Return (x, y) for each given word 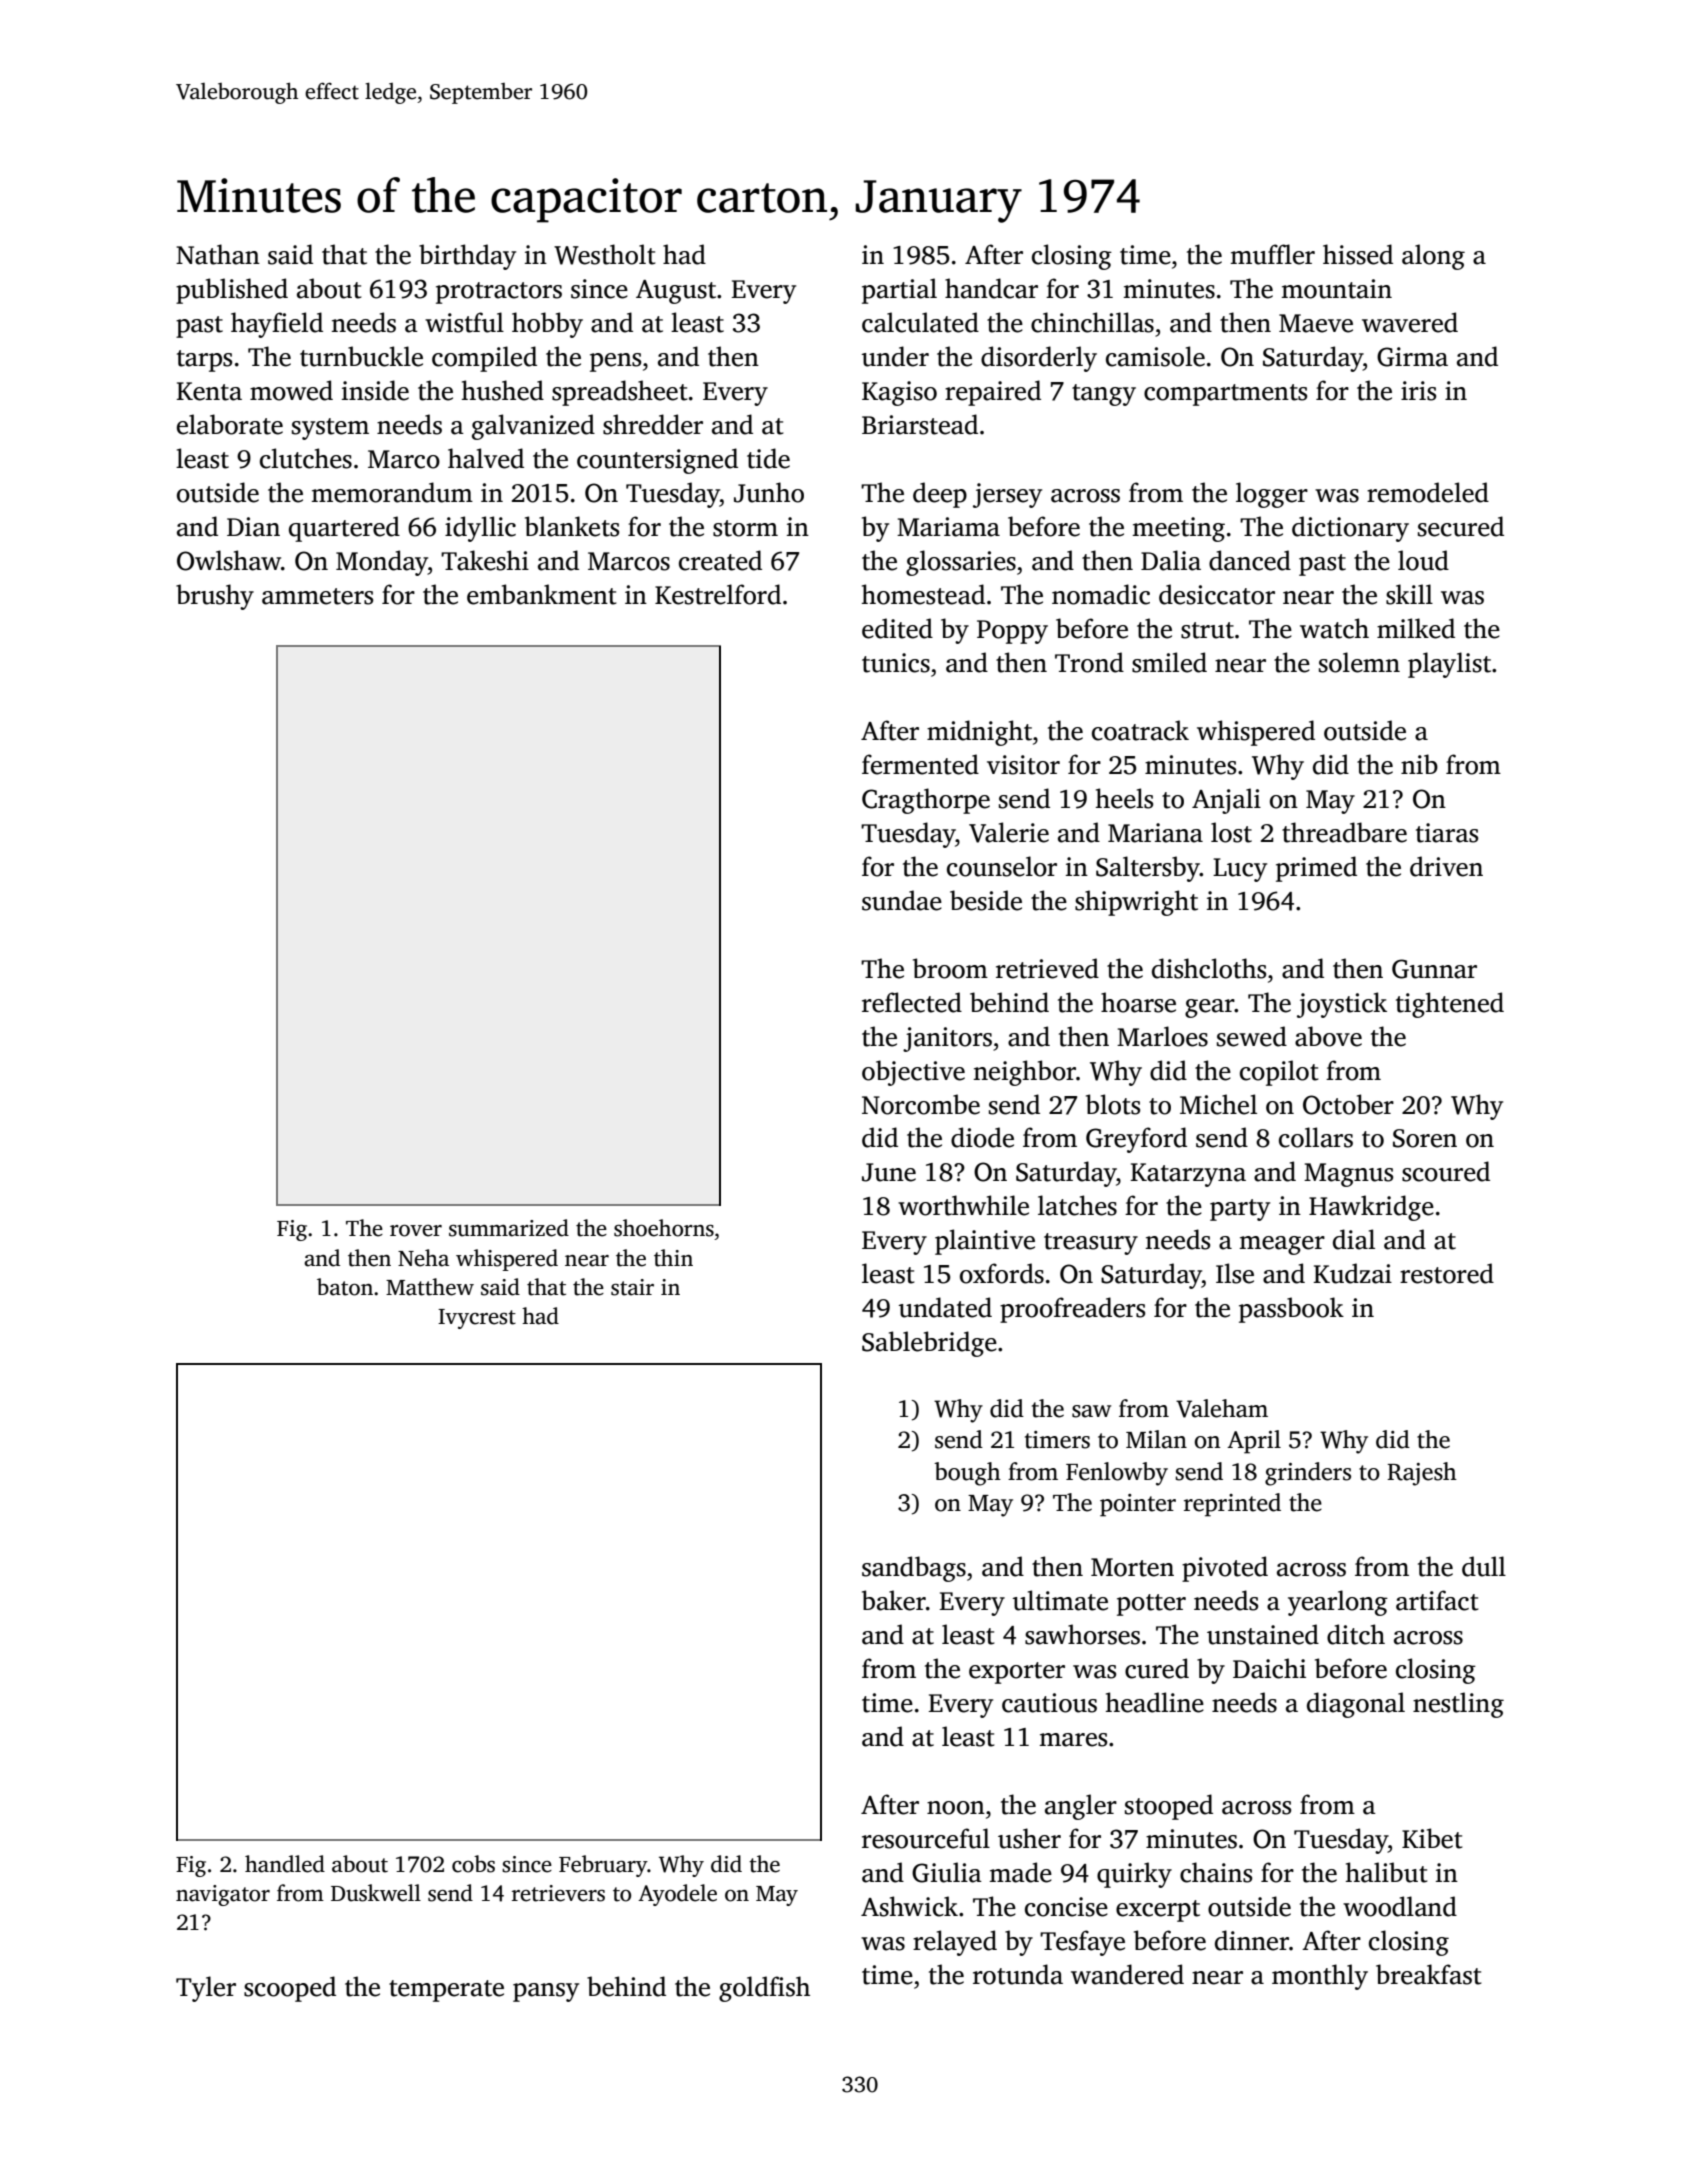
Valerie (1009, 832)
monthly (1320, 1977)
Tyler (206, 1989)
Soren (1425, 1138)
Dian (253, 527)
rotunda (1018, 1974)
